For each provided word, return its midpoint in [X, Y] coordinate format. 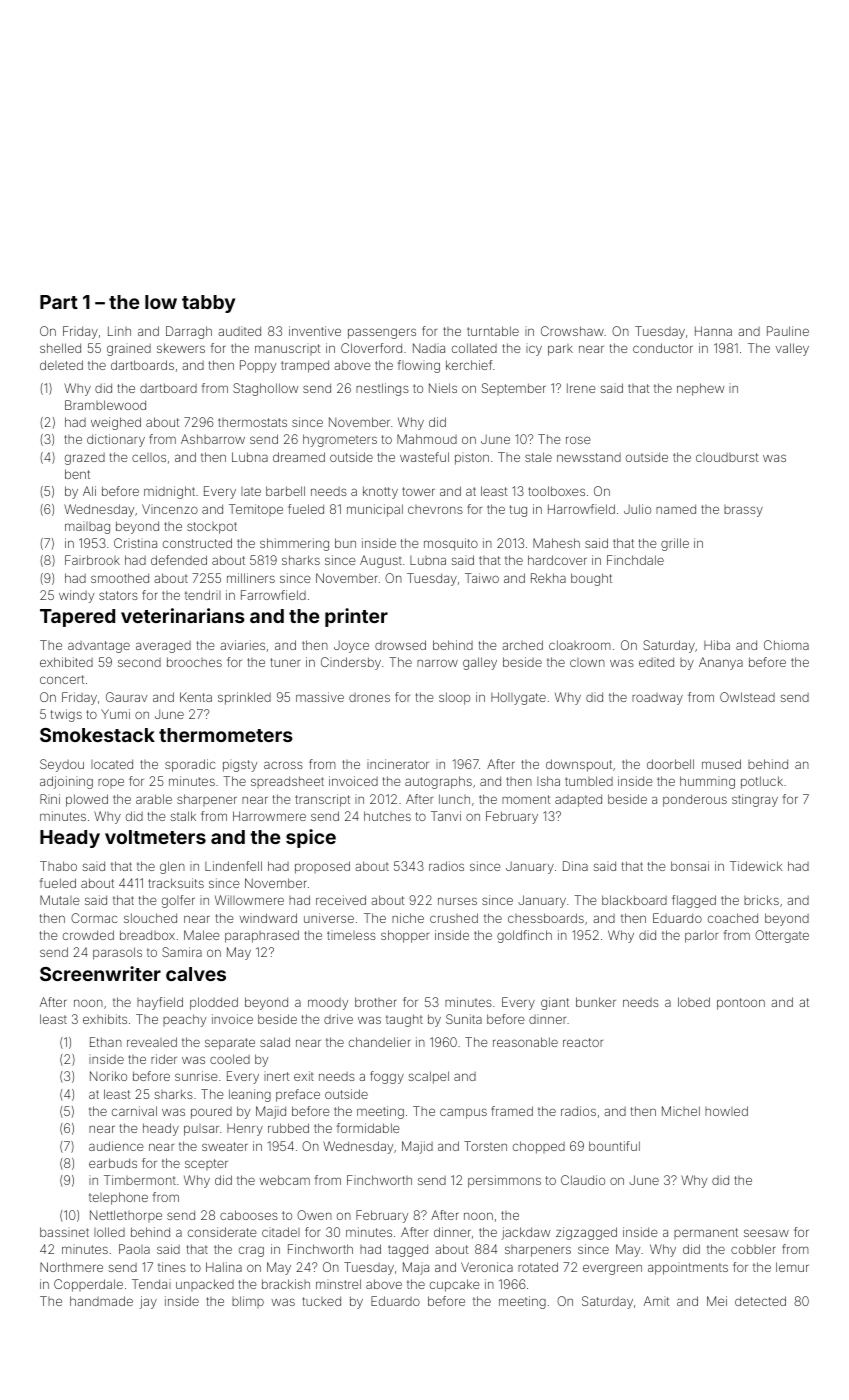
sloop [455, 698]
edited [656, 662]
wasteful [424, 457]
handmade [101, 1301]
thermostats [252, 422]
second [139, 662]
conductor [663, 348]
